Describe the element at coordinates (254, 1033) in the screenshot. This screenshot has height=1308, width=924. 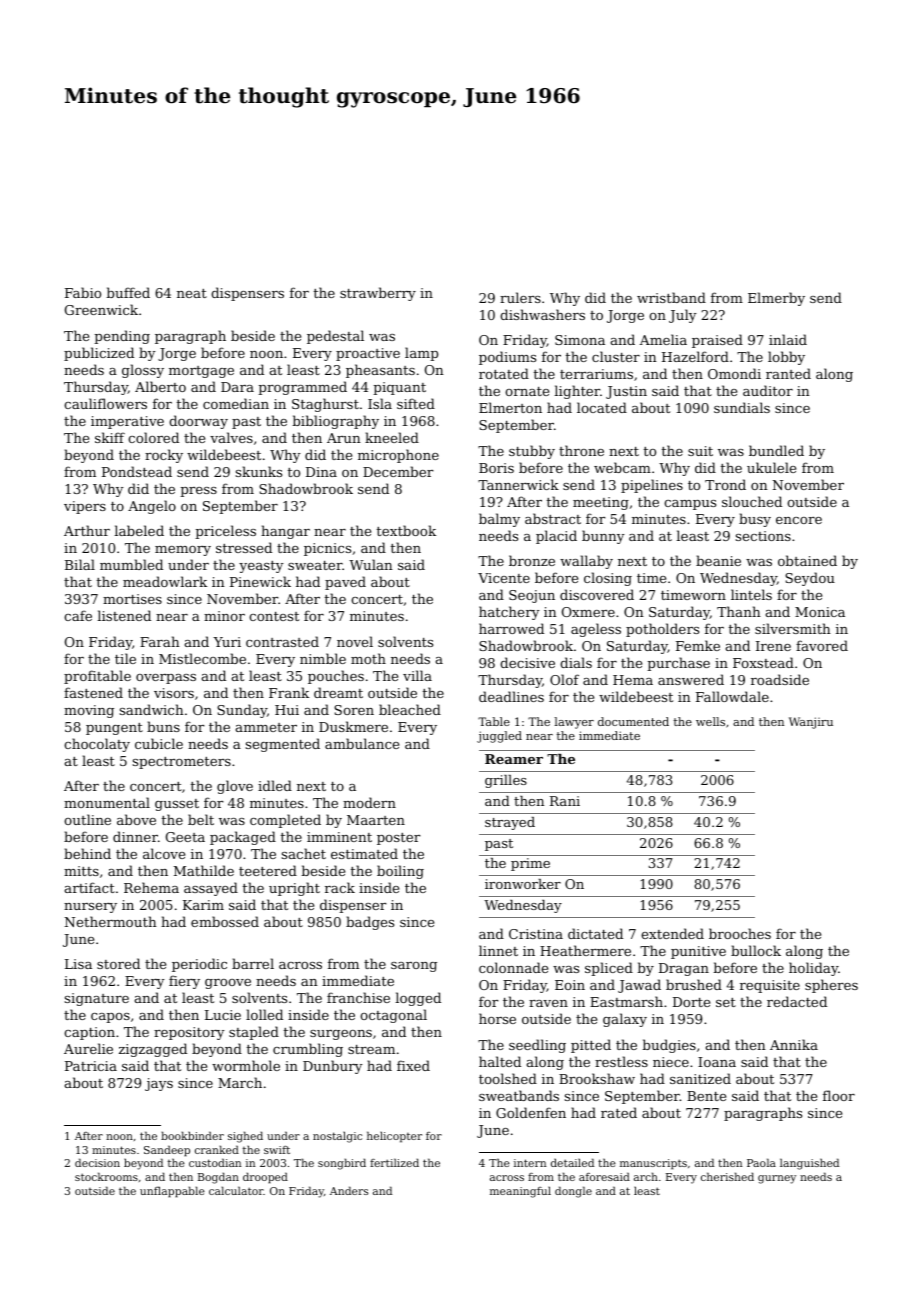
I see `stapled` at that location.
